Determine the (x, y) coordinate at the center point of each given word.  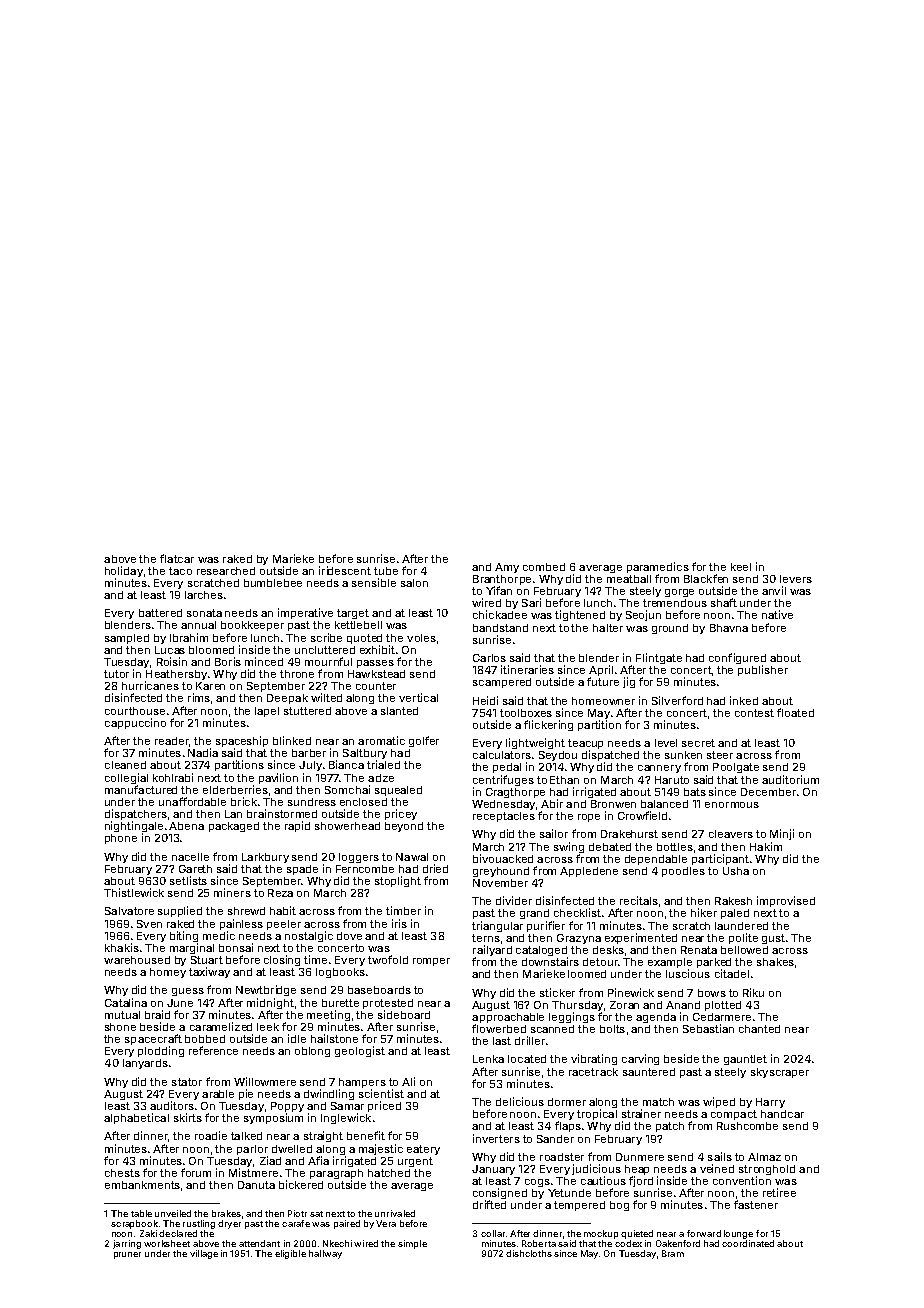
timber (403, 910)
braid (157, 1014)
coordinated (748, 1243)
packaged (234, 827)
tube (386, 571)
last (502, 1041)
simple (412, 1244)
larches (204, 595)
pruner (127, 1255)
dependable (656, 860)
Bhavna (729, 628)
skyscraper (780, 1073)
